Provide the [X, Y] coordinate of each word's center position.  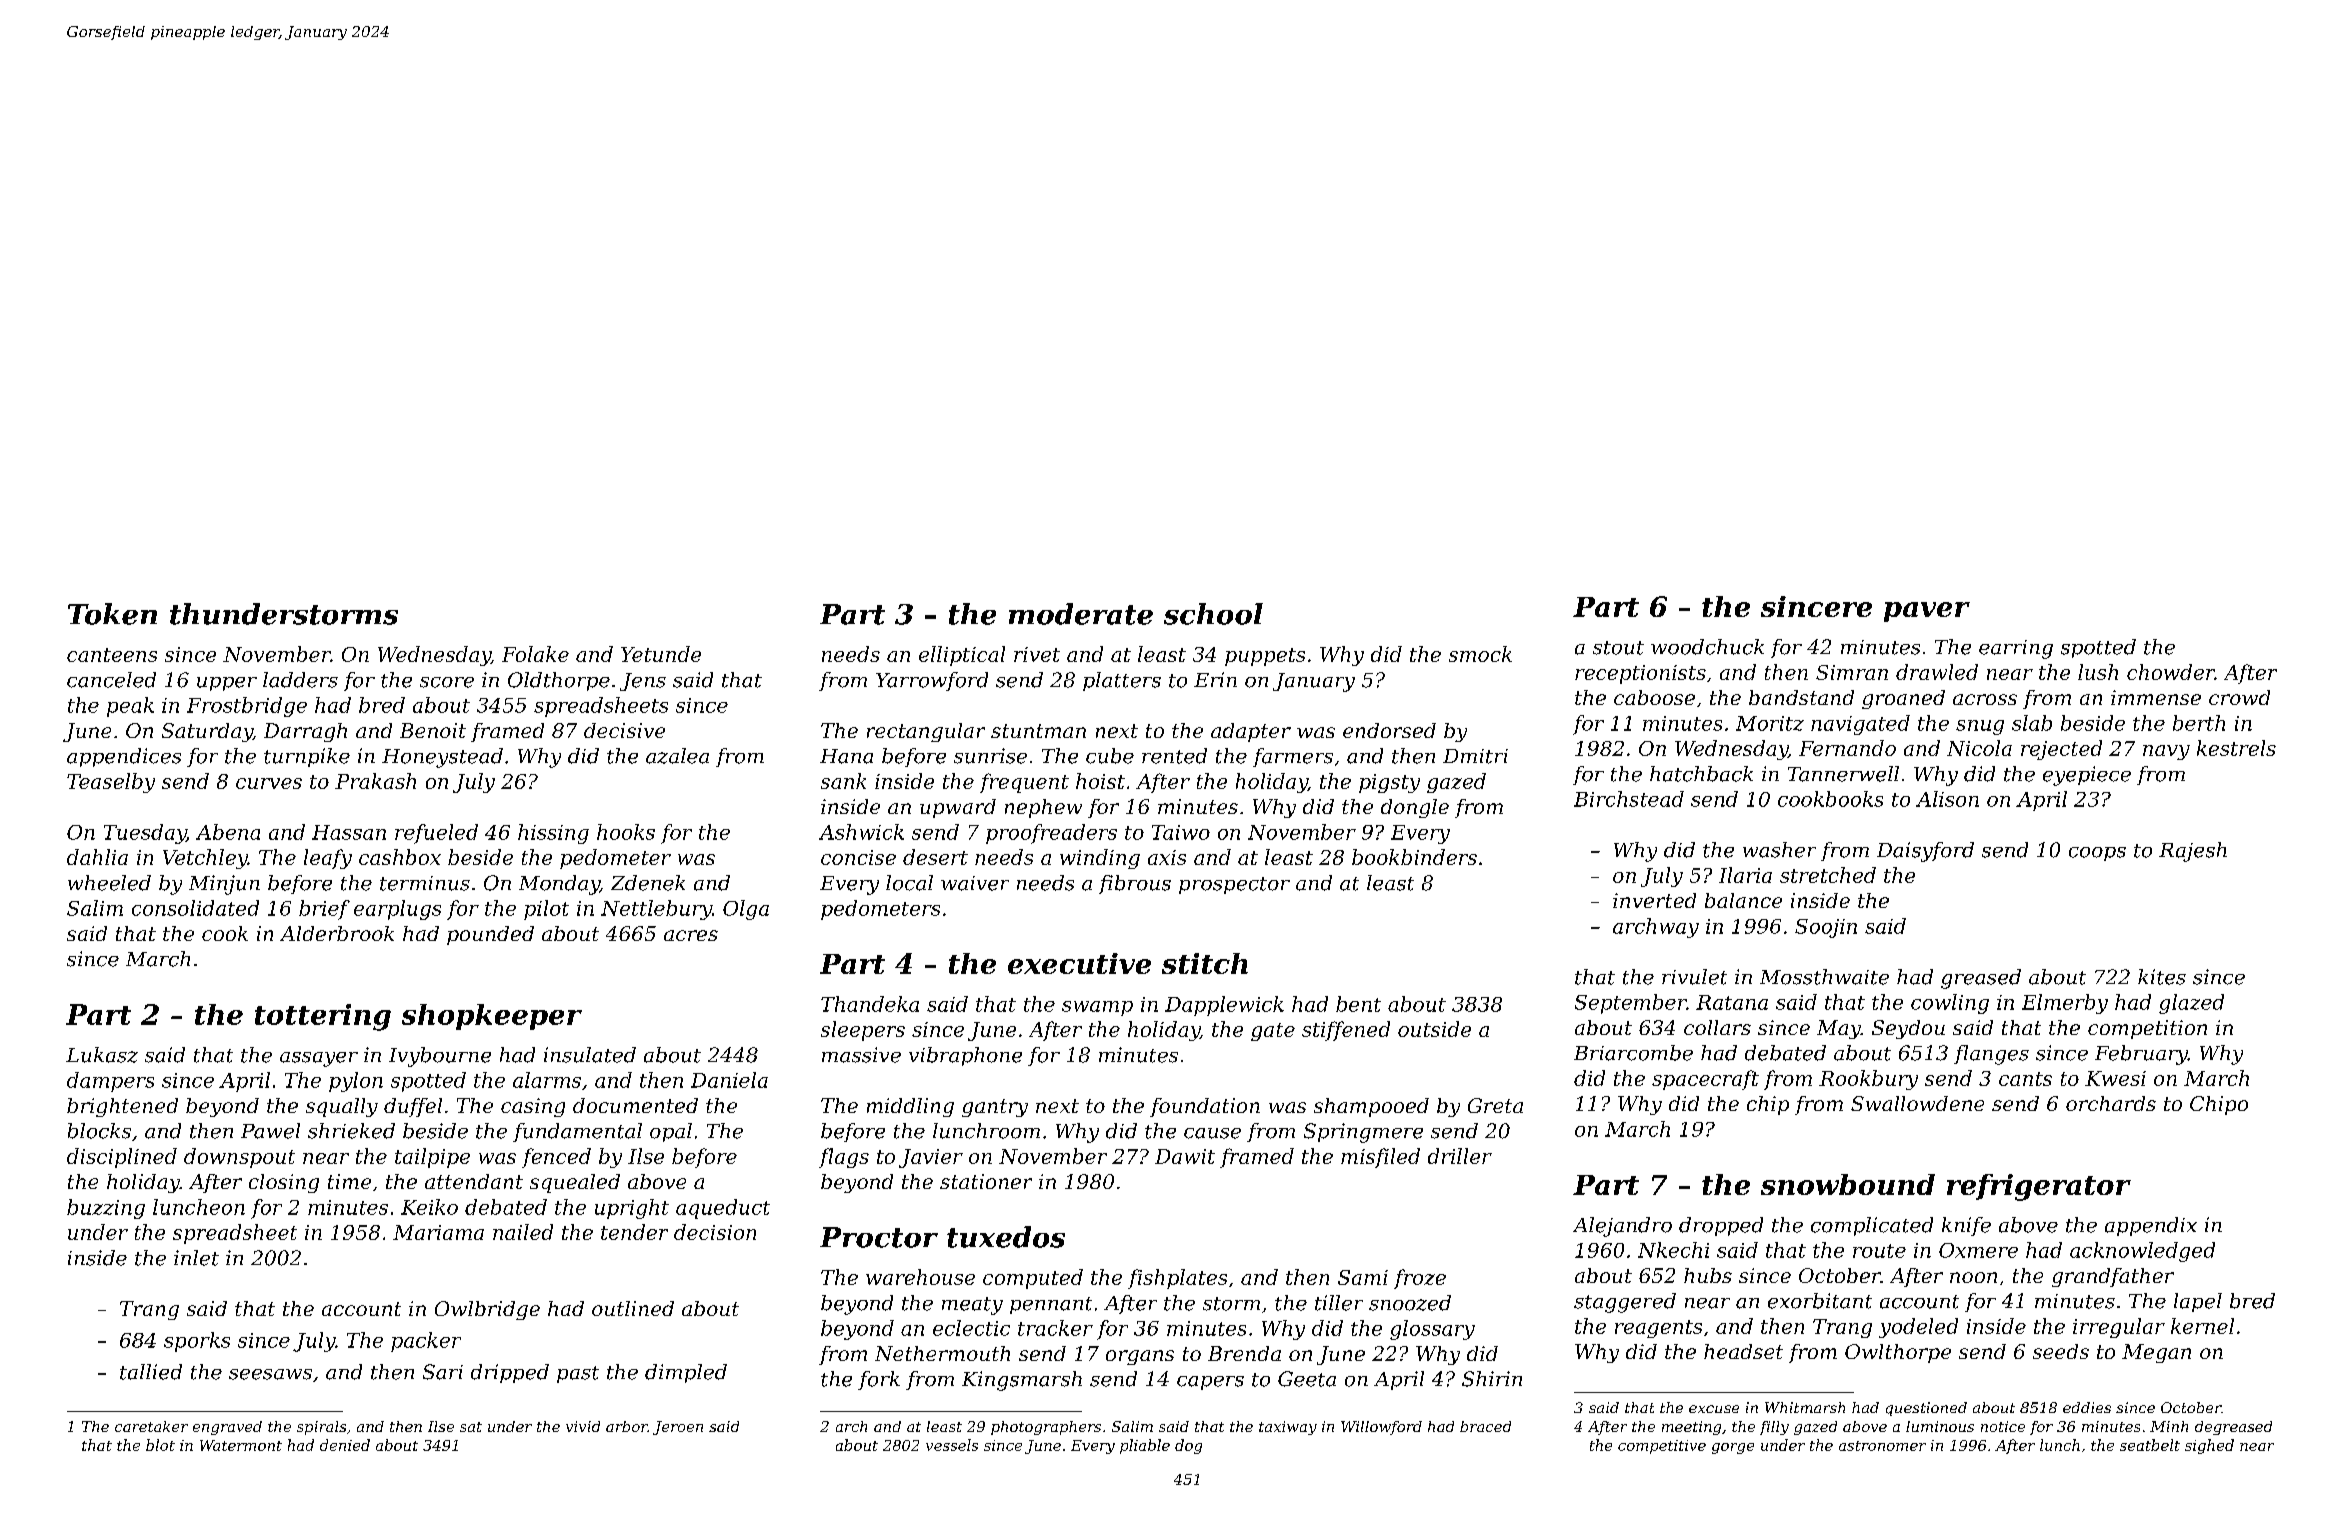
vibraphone [965, 1056]
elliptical [962, 656]
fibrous [1135, 884]
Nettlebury [656, 910]
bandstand [1801, 697]
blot [160, 1445]
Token [112, 614]
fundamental [577, 1132]
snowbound [1848, 1184]
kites [2162, 977]
